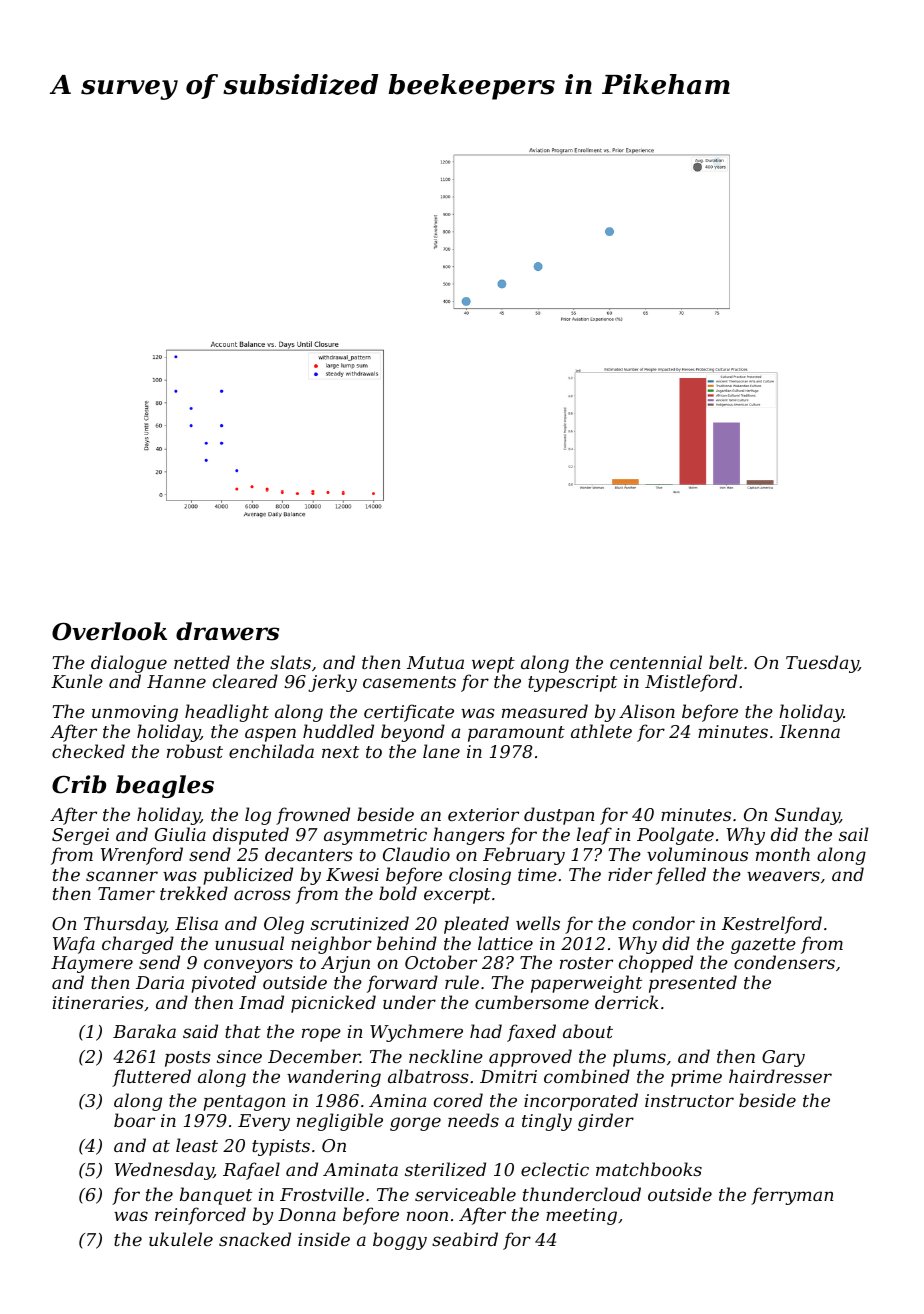  I want to click on Kunle, so click(77, 681).
